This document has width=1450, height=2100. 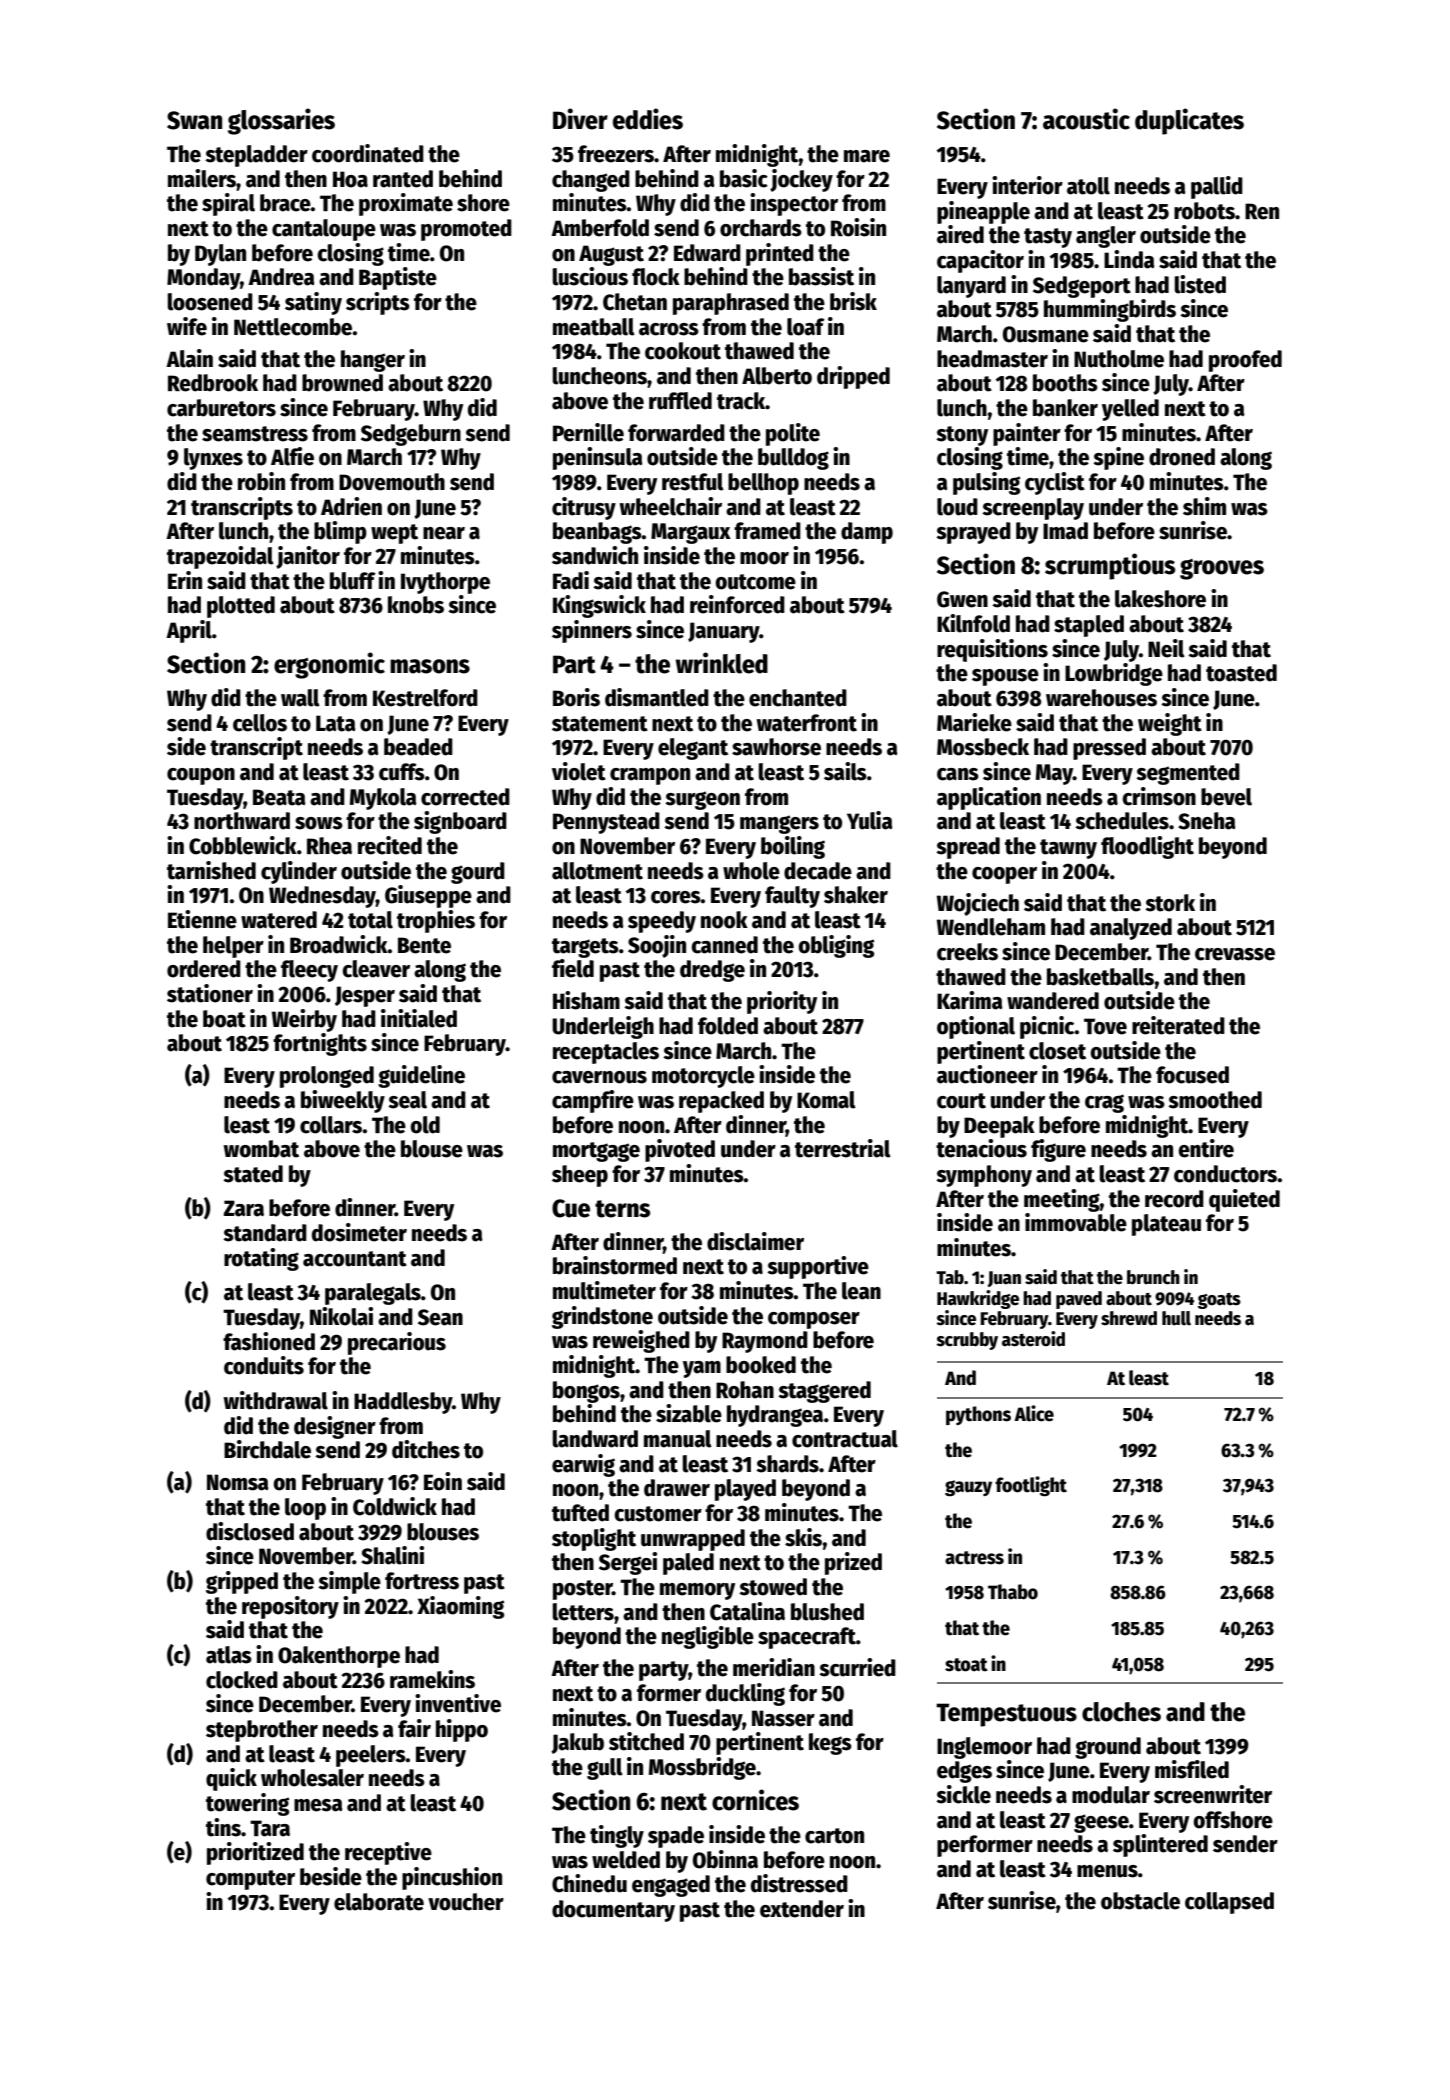 I want to click on hanger, so click(x=373, y=361).
